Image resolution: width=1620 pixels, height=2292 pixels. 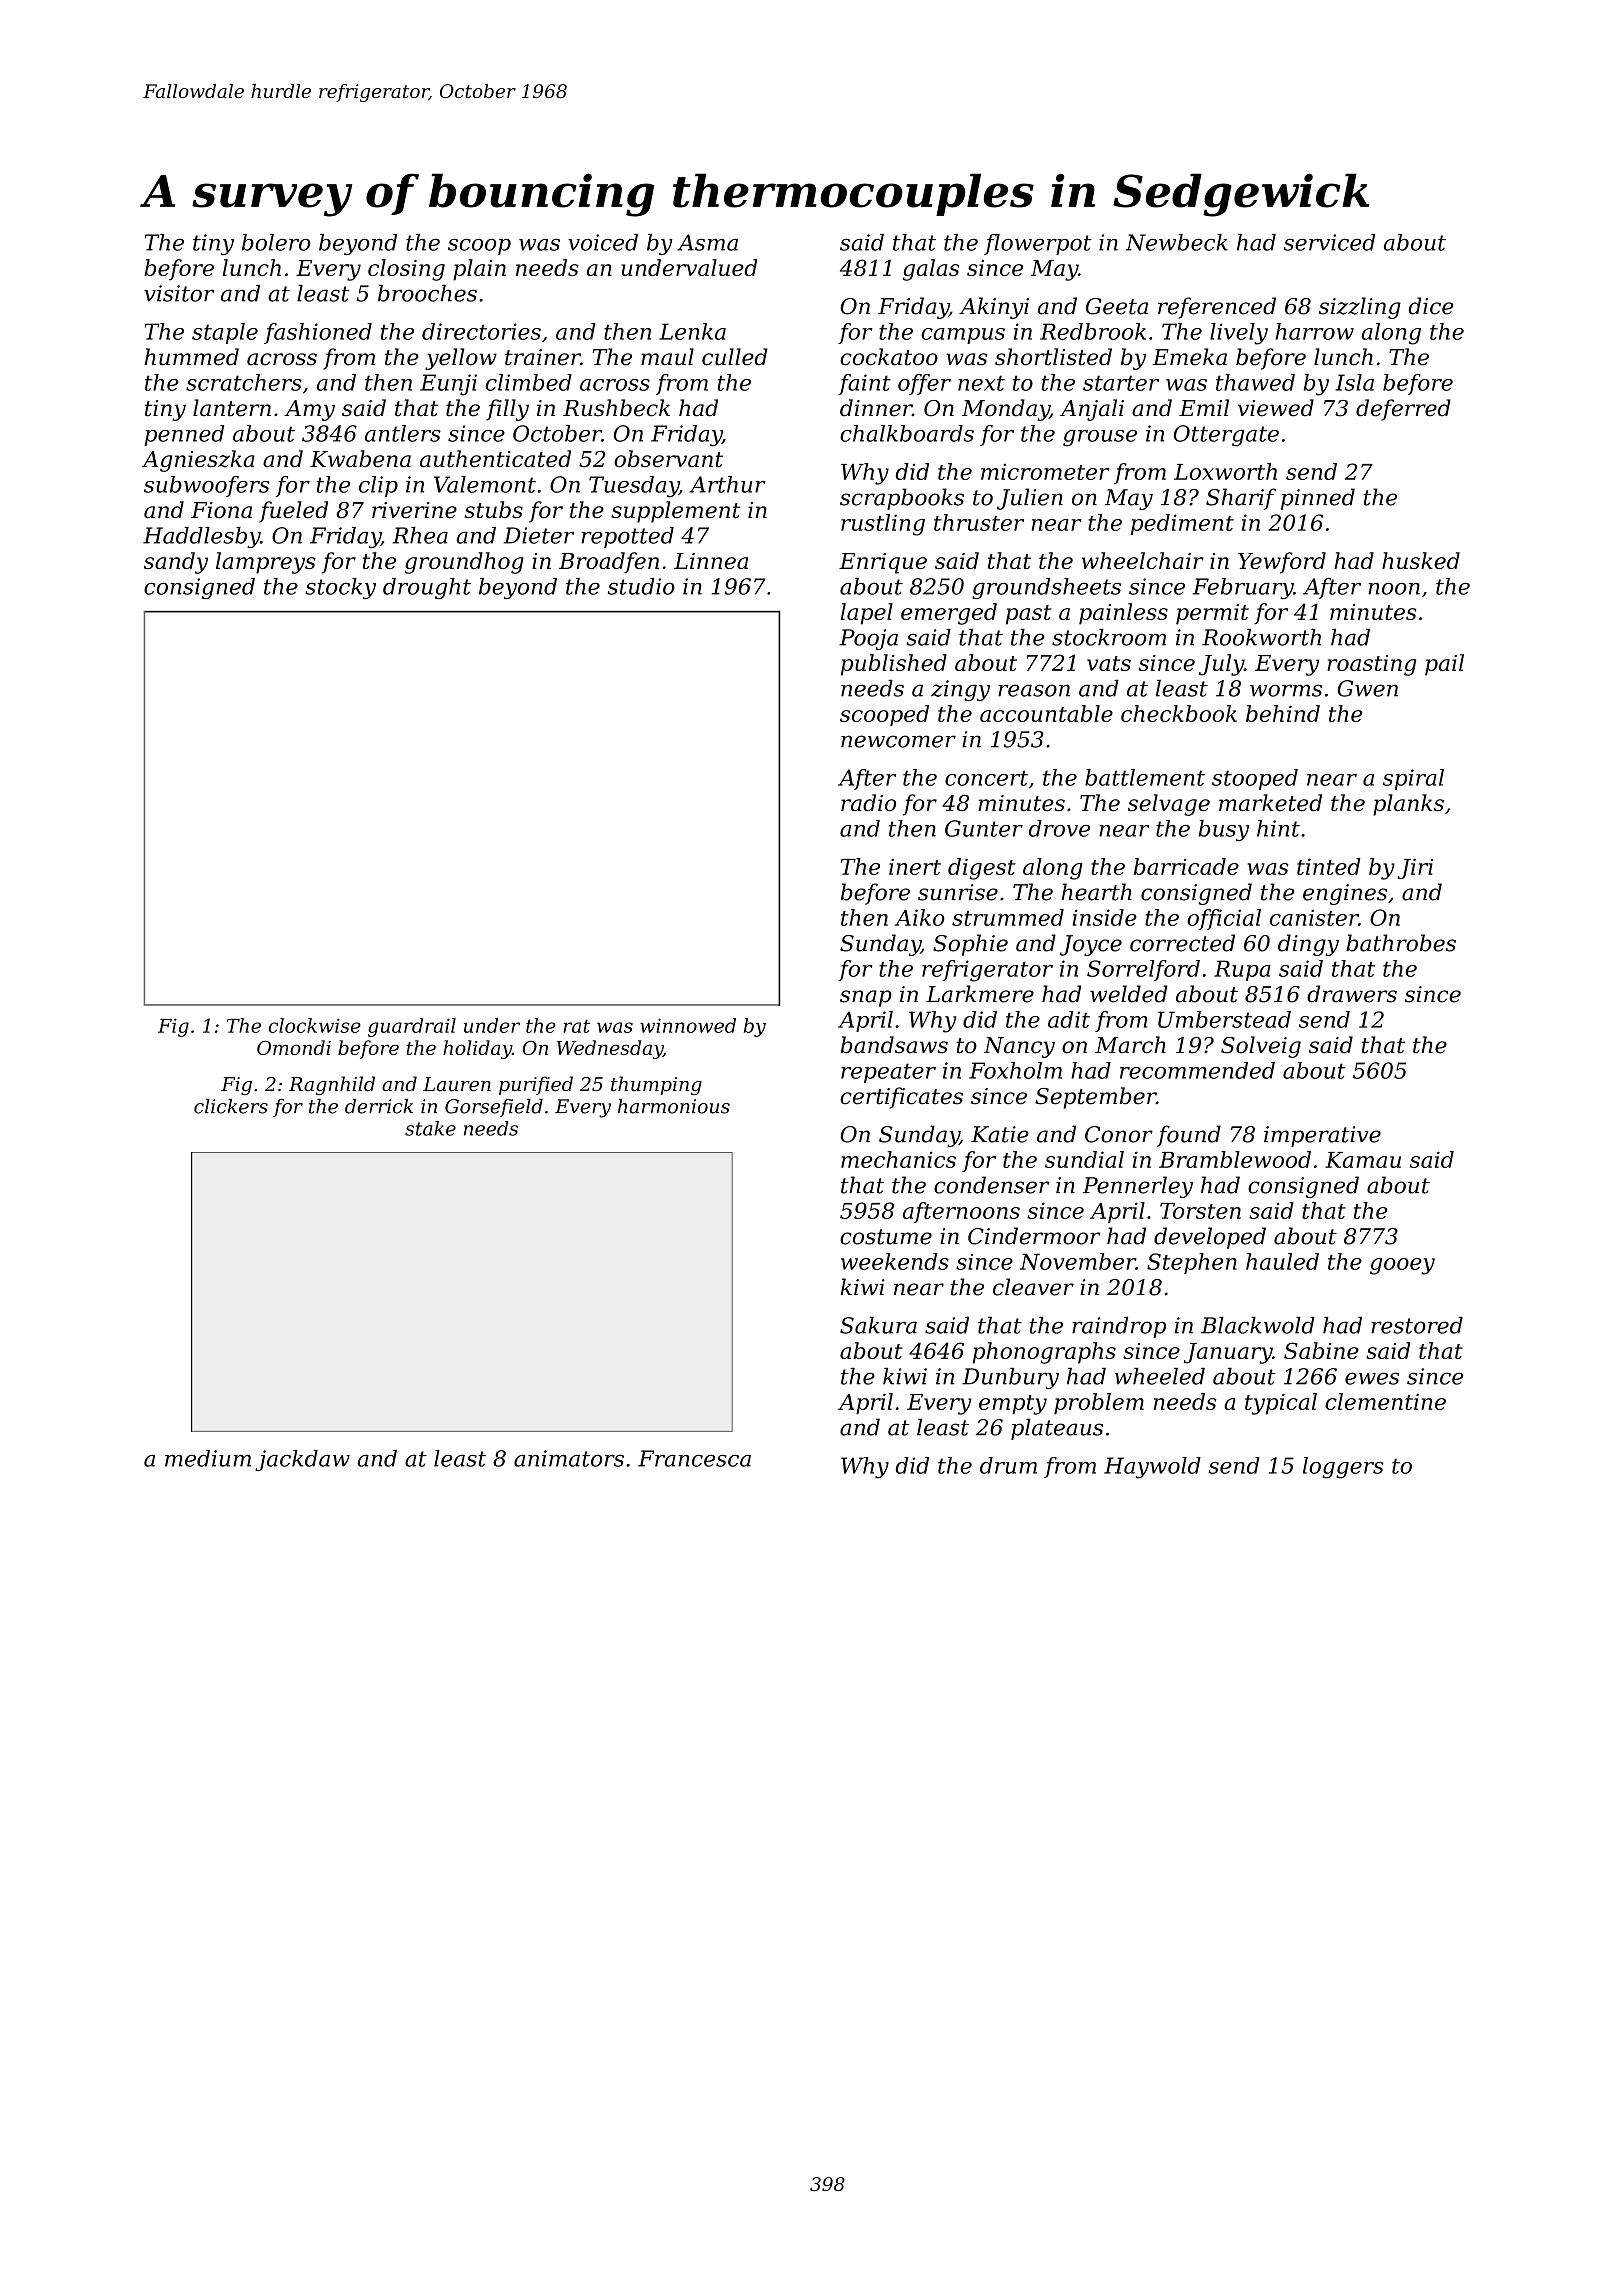 I want to click on cockatoo, so click(x=889, y=357).
